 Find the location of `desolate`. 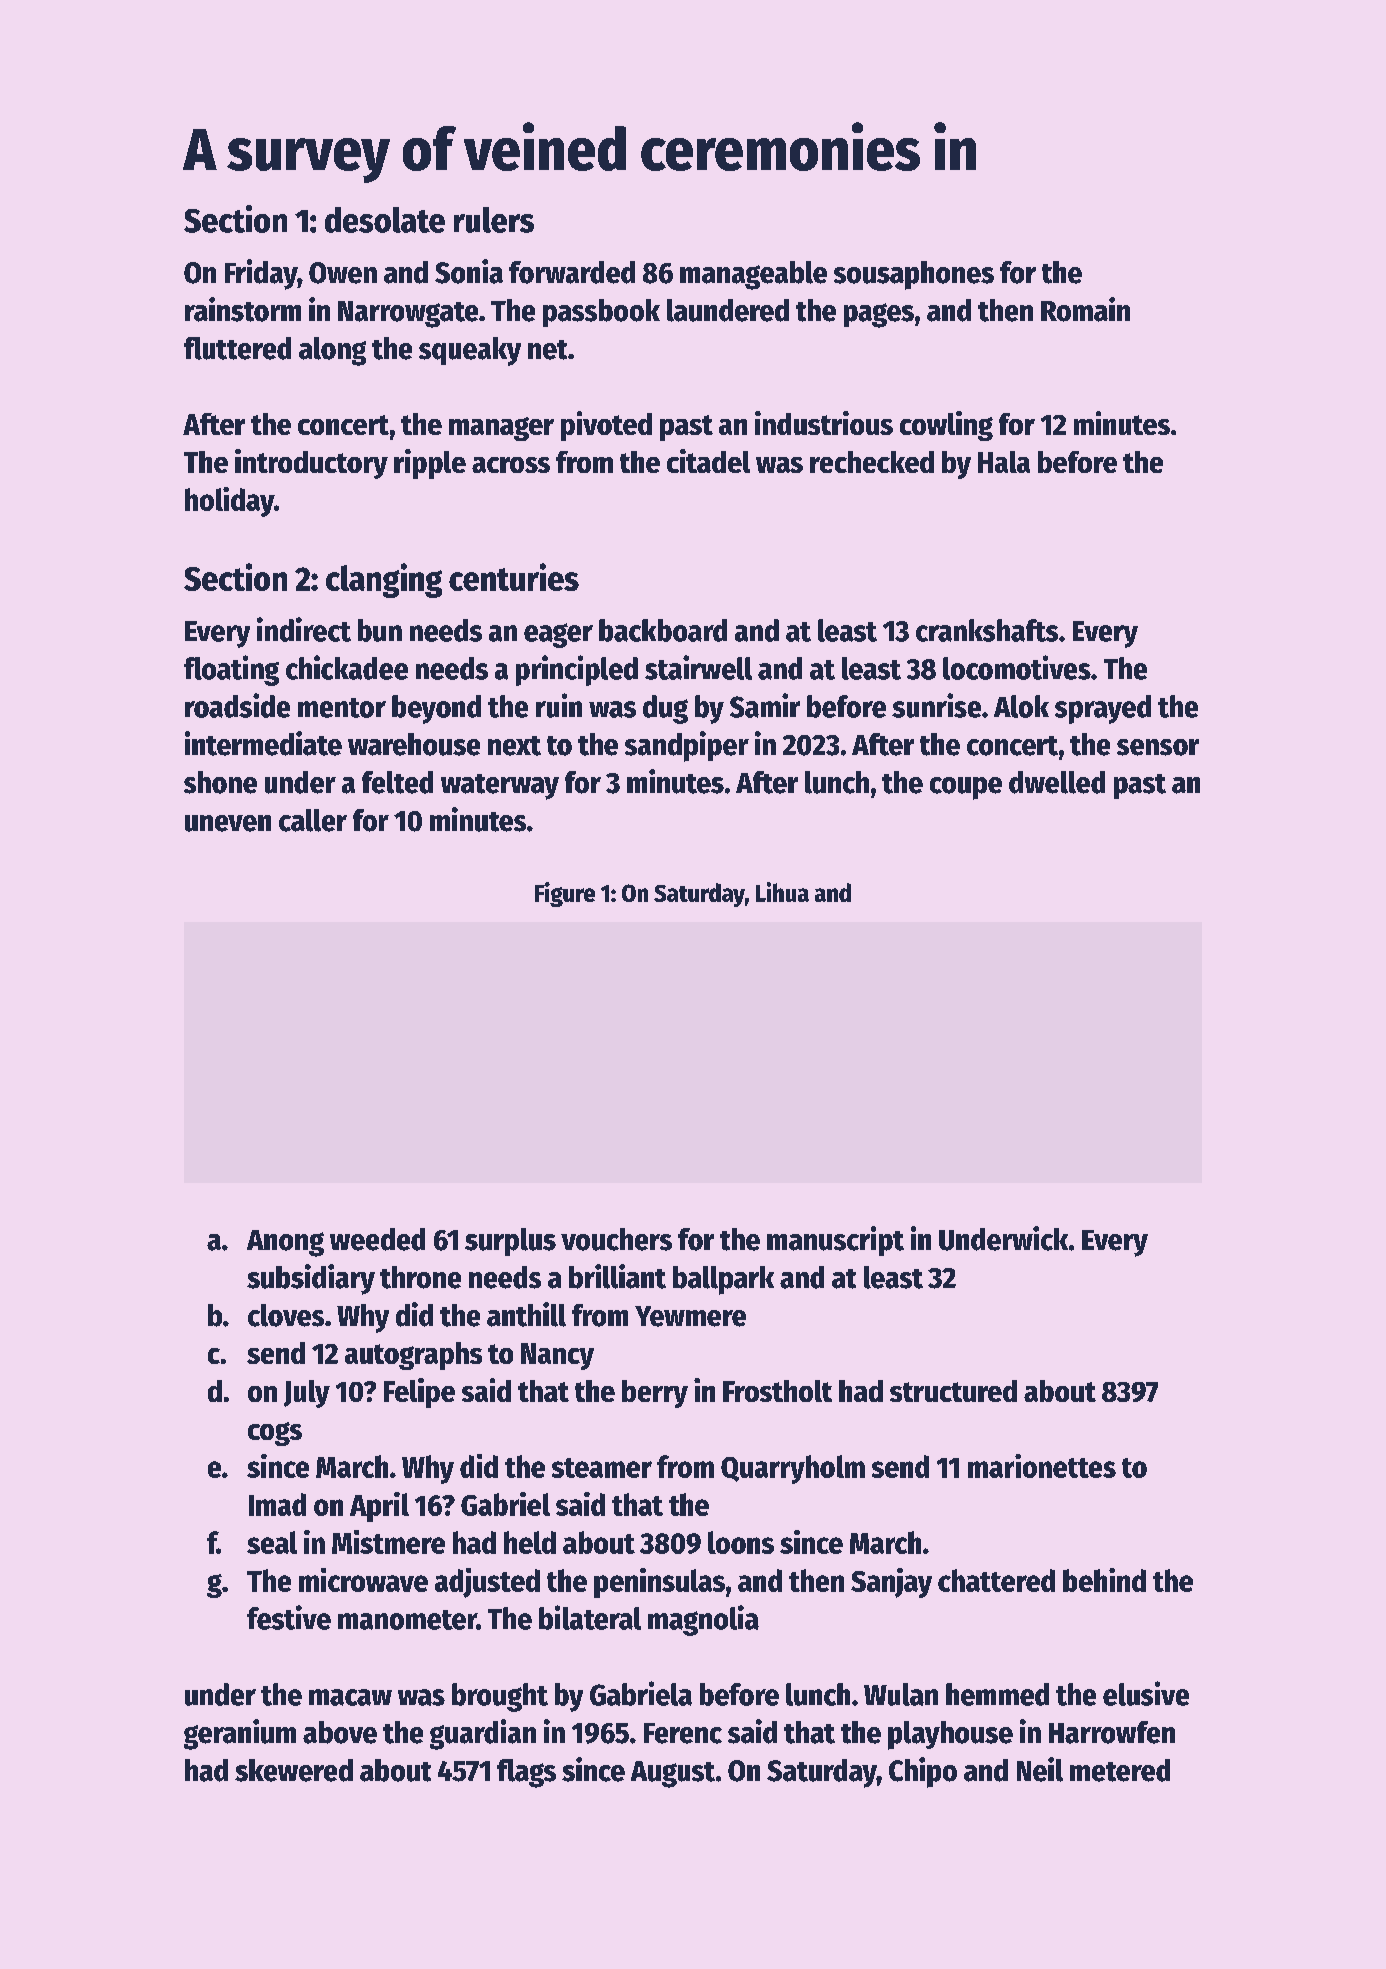

desolate is located at coordinates (385, 220).
